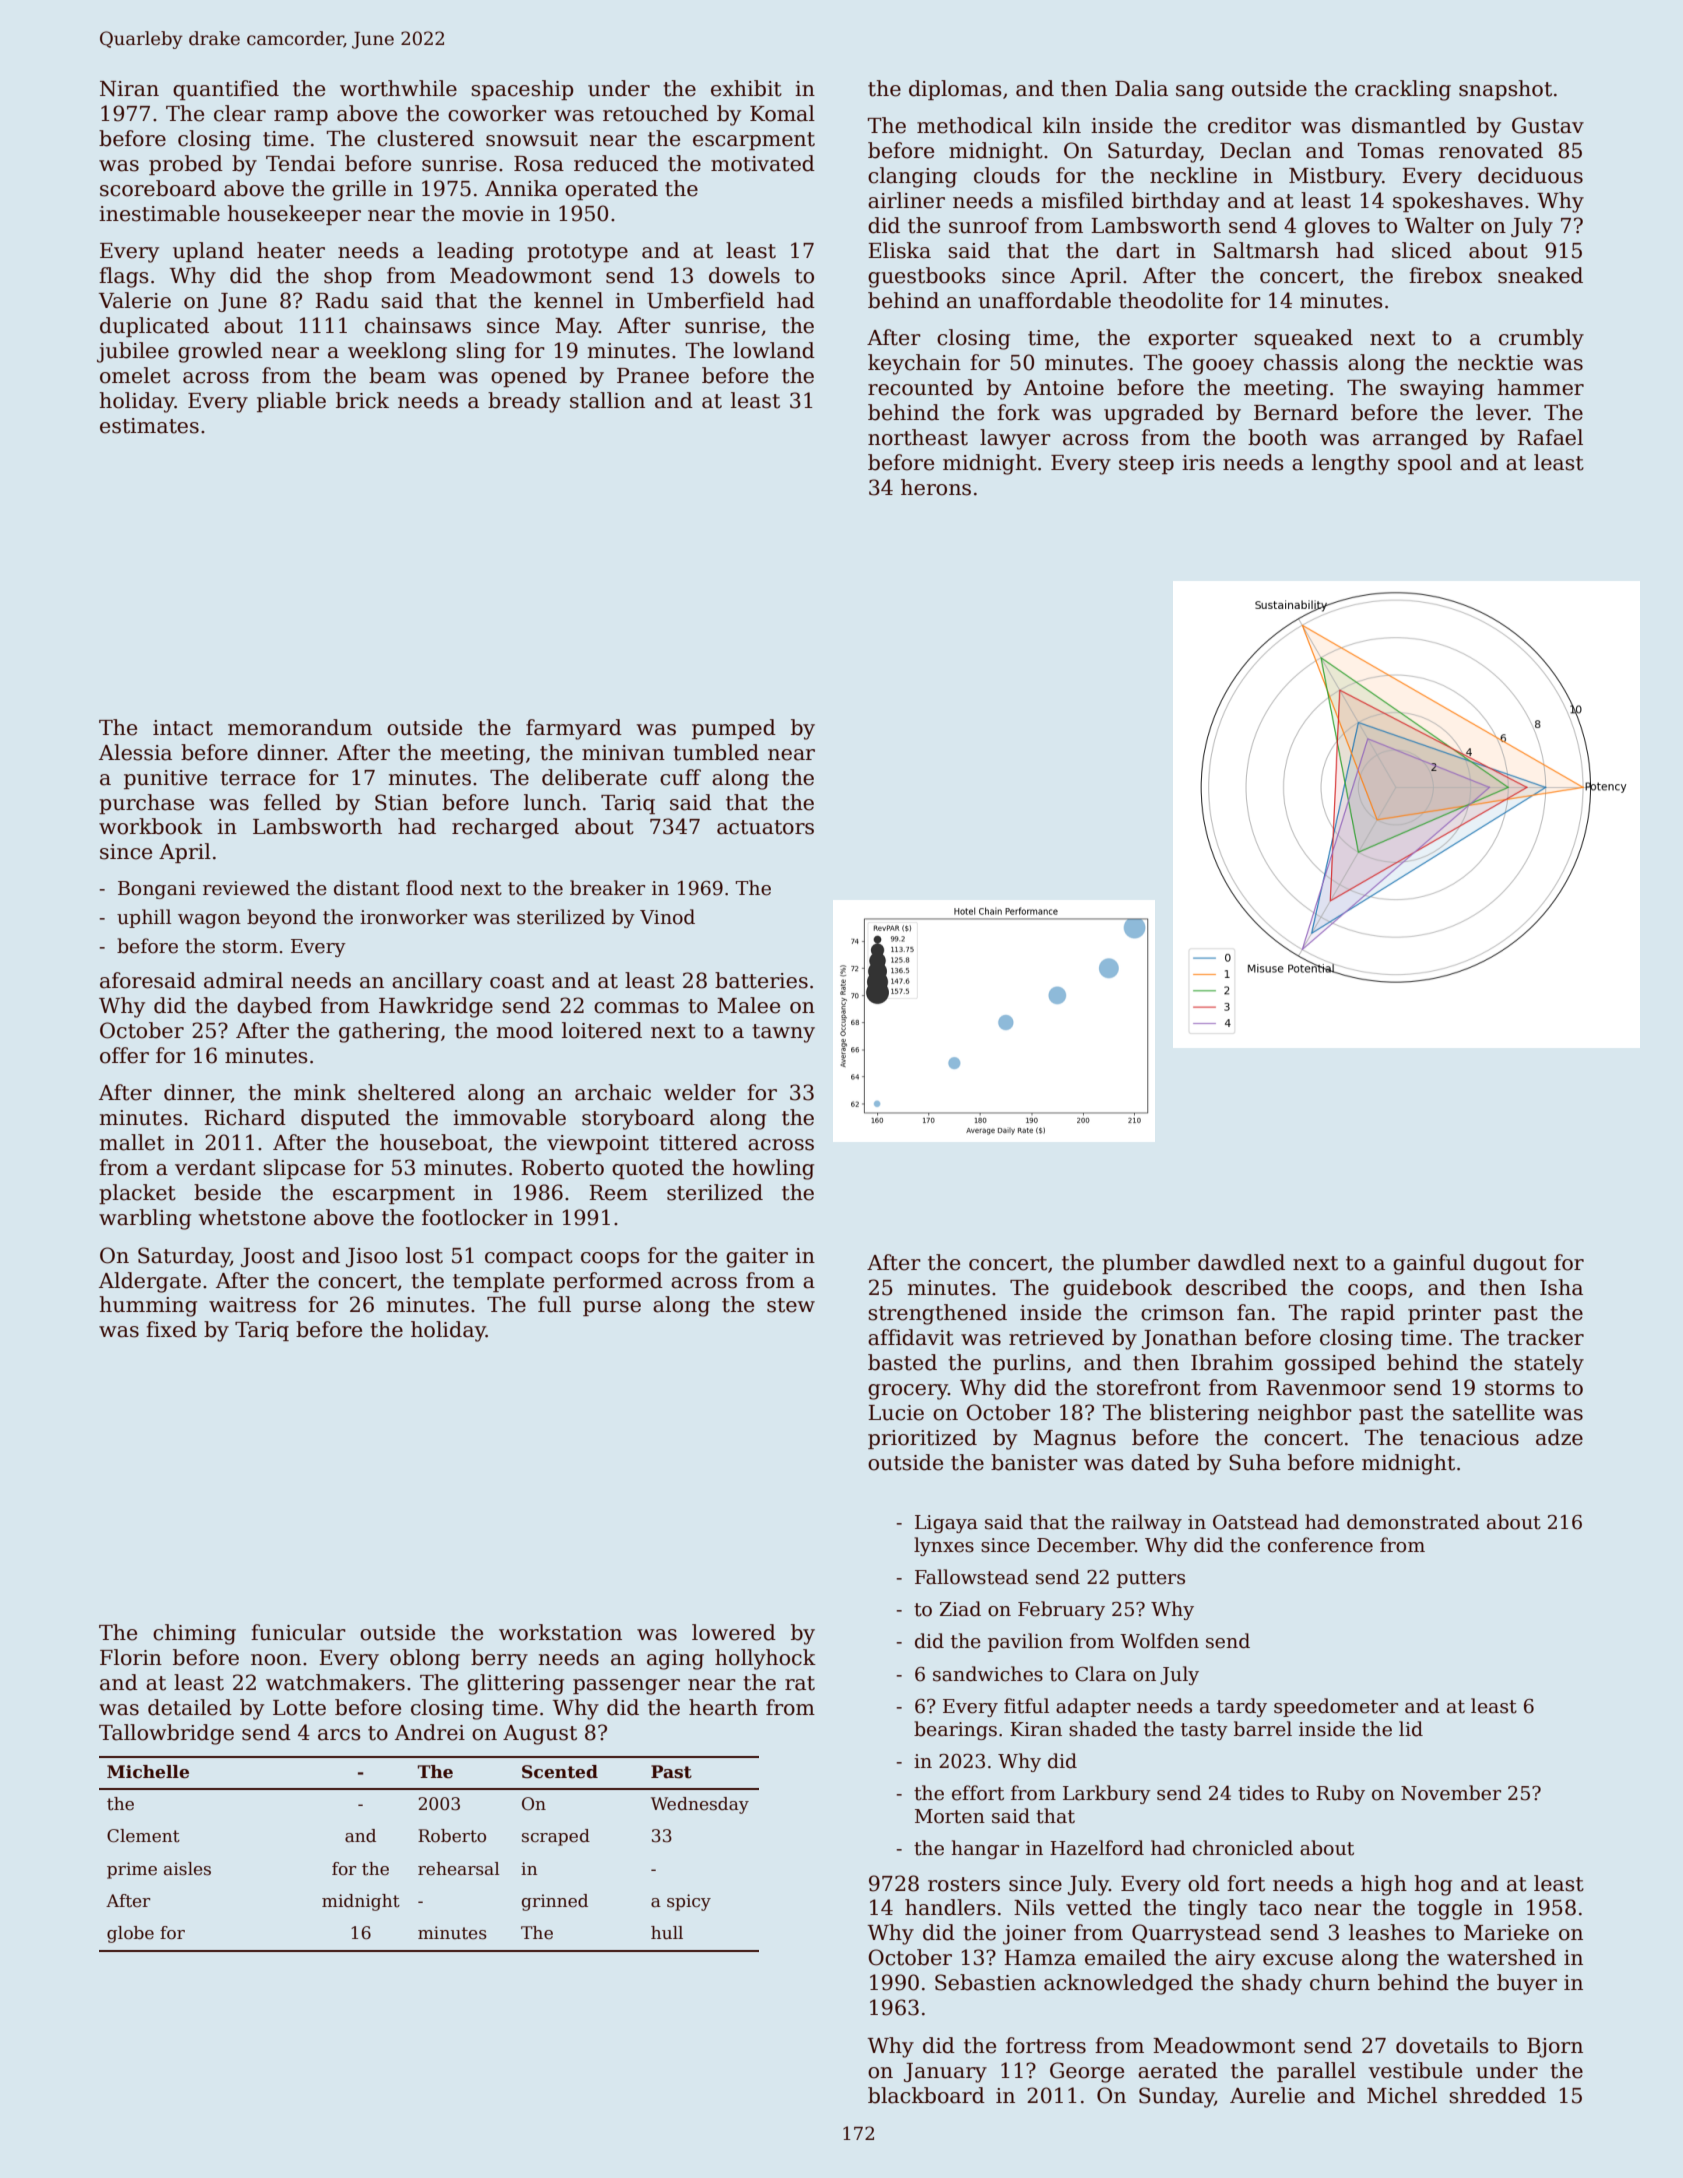 This screenshot has width=1683, height=2178. Describe the element at coordinates (149, 426) in the screenshot. I see `estimates` at that location.
